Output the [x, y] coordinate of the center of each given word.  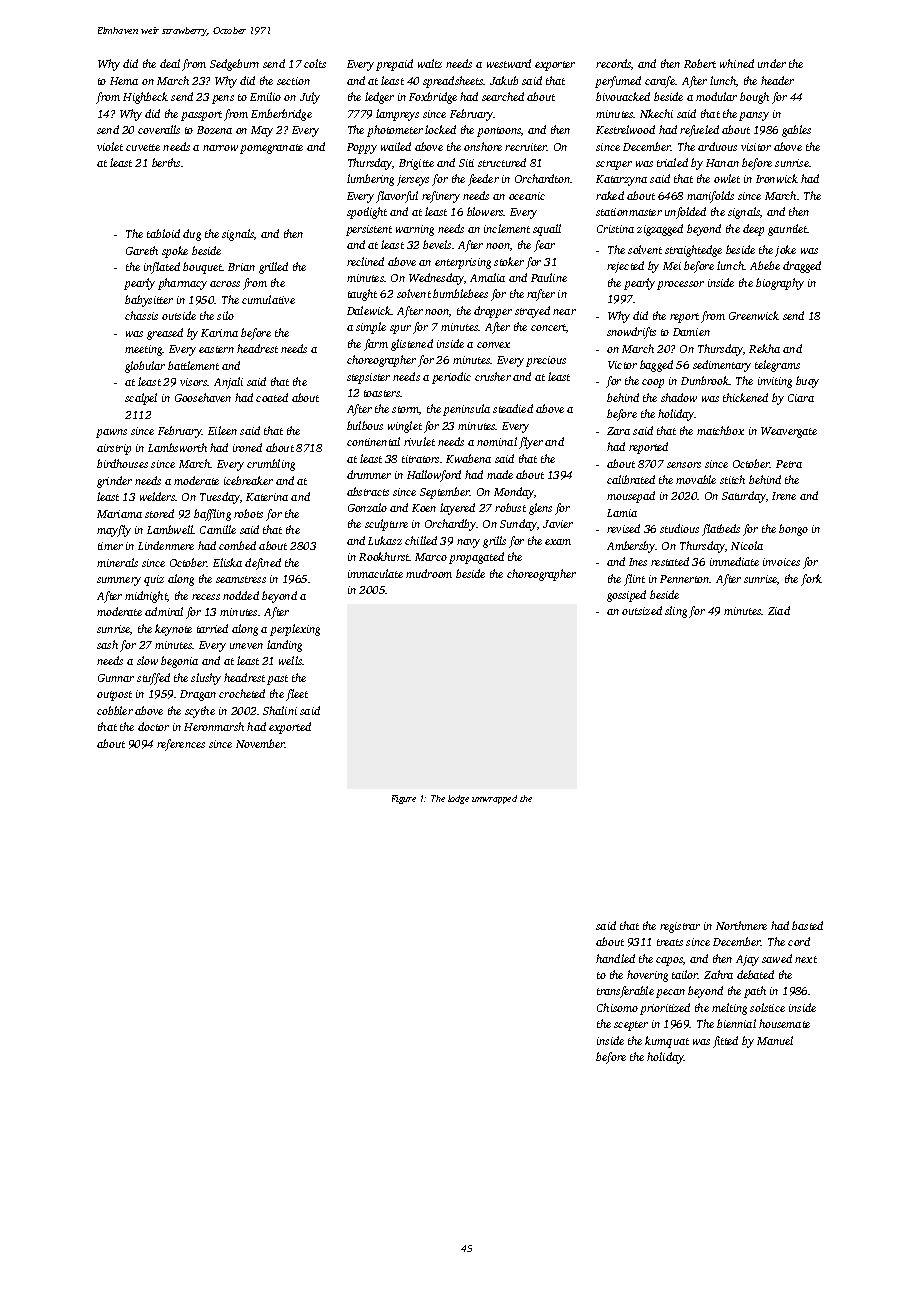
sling [676, 612]
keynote [173, 630]
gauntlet [788, 230]
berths [166, 162]
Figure [404, 799]
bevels [437, 244]
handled [615, 958]
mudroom [429, 573]
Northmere [741, 925]
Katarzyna [621, 180]
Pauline [549, 277]
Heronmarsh [214, 726]
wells [290, 660]
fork [811, 580]
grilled [273, 268]
